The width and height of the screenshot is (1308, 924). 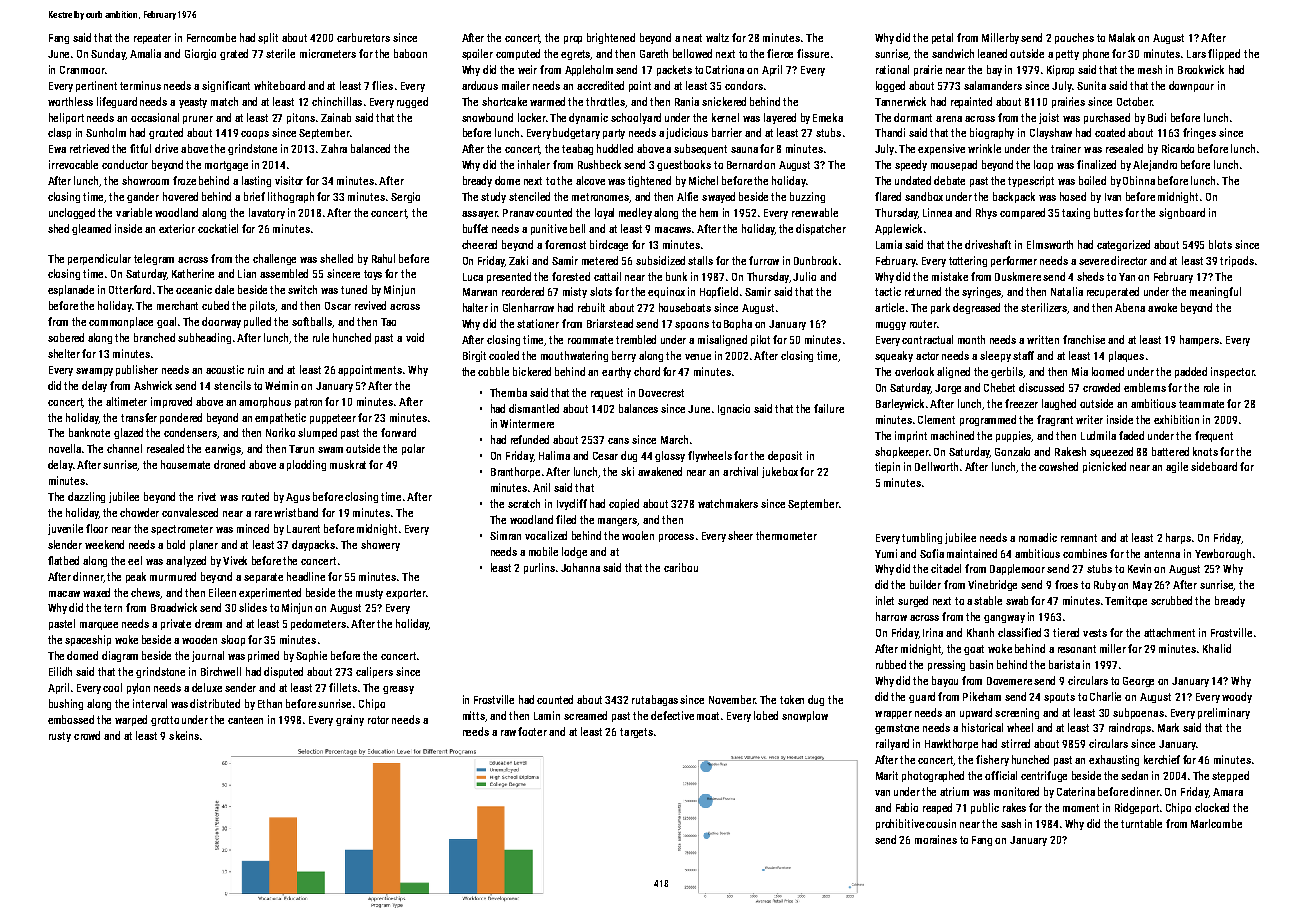 I want to click on skeins, so click(x=184, y=735).
